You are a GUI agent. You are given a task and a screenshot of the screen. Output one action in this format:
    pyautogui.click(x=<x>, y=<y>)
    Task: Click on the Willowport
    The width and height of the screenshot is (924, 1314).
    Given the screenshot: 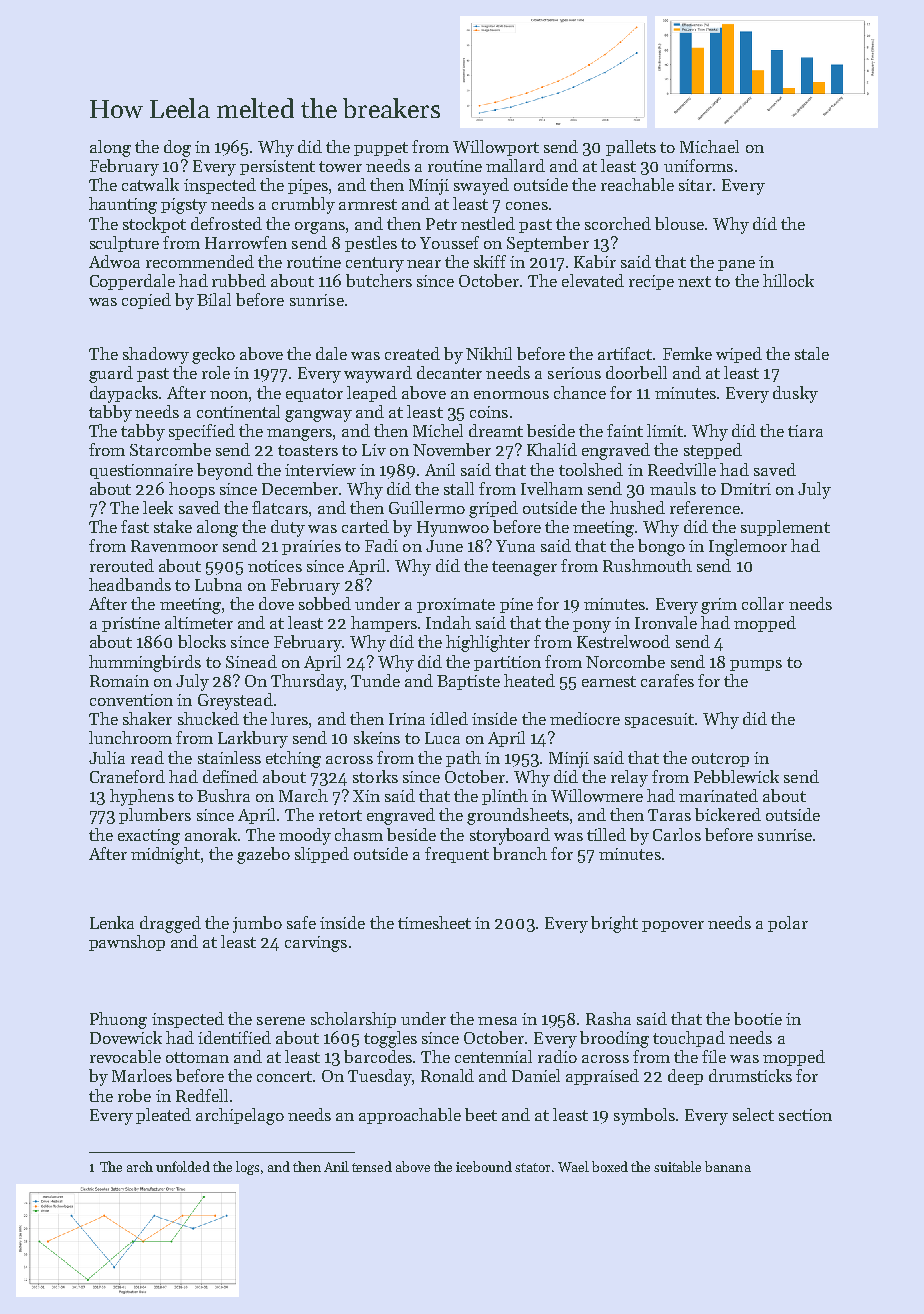 What is the action you would take?
    pyautogui.click(x=496, y=148)
